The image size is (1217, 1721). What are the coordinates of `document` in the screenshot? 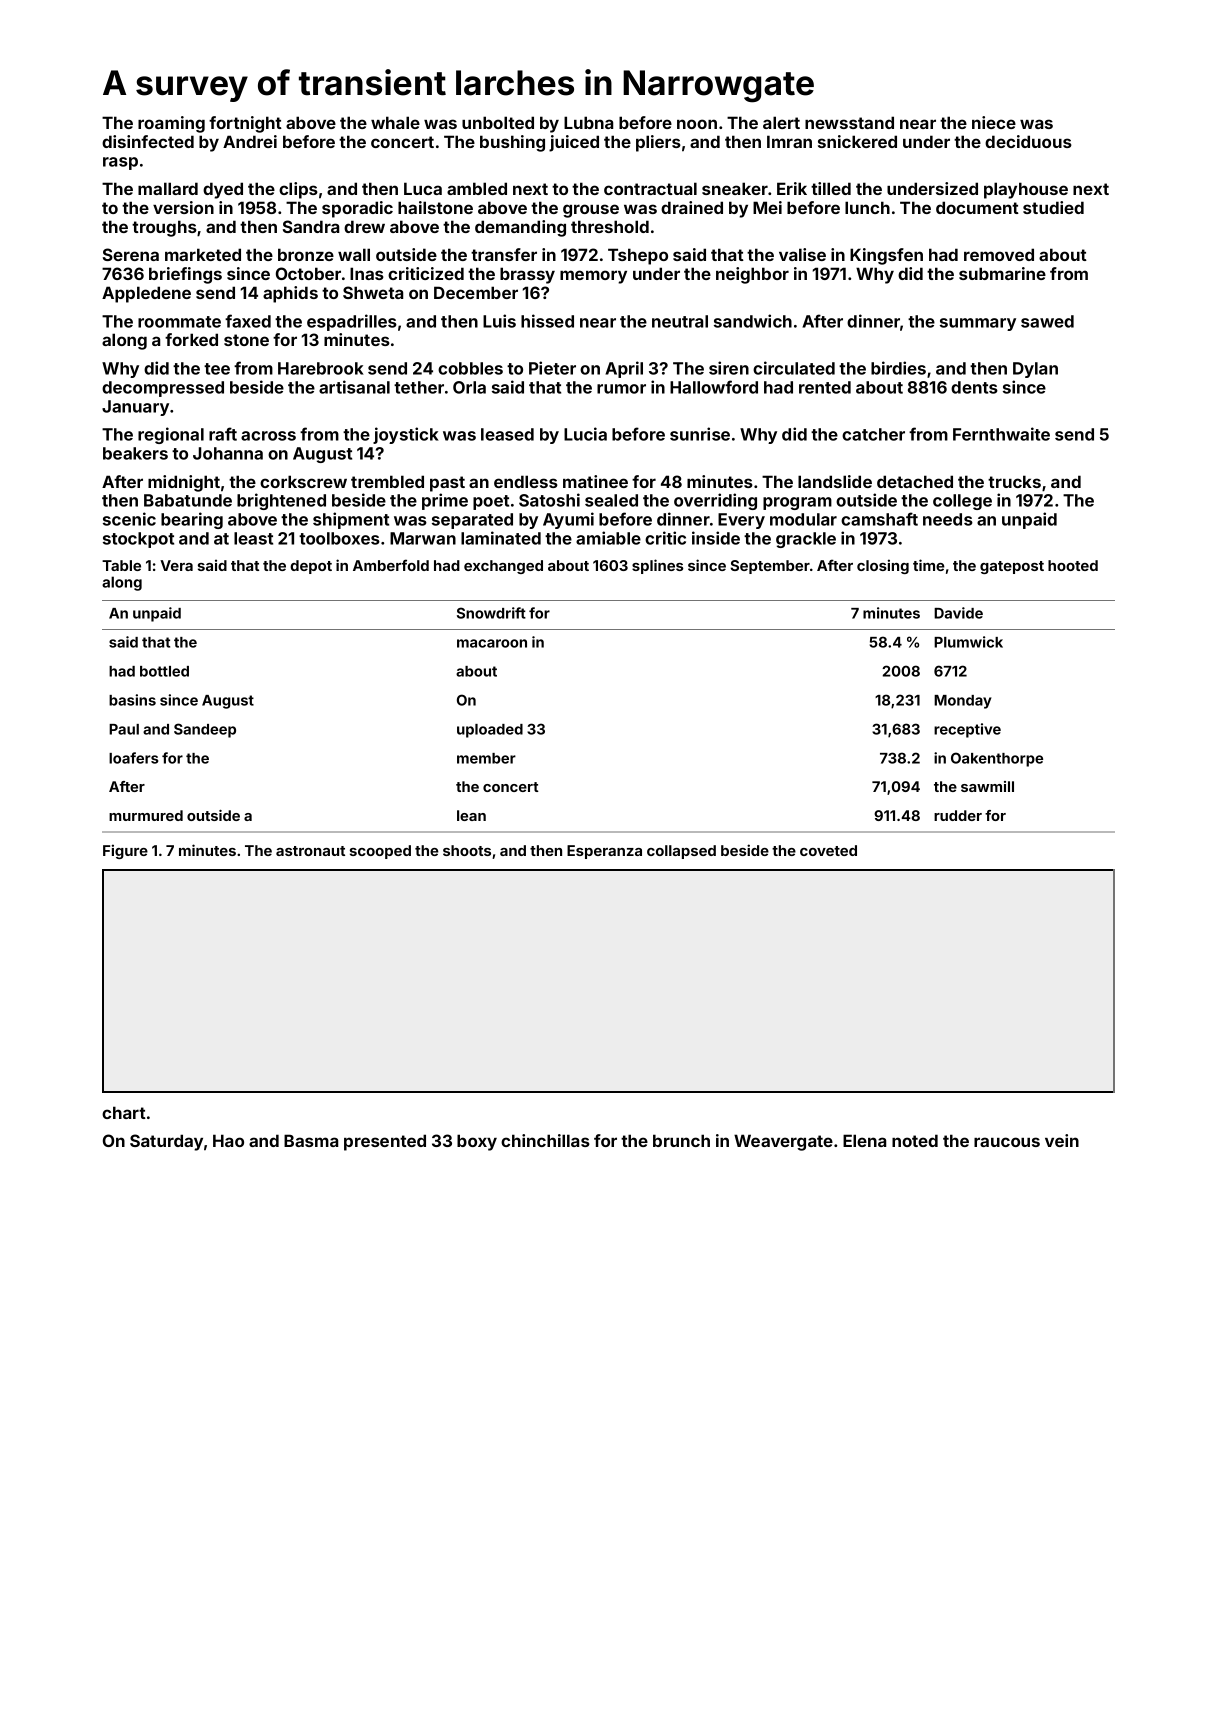 It's located at (977, 207).
